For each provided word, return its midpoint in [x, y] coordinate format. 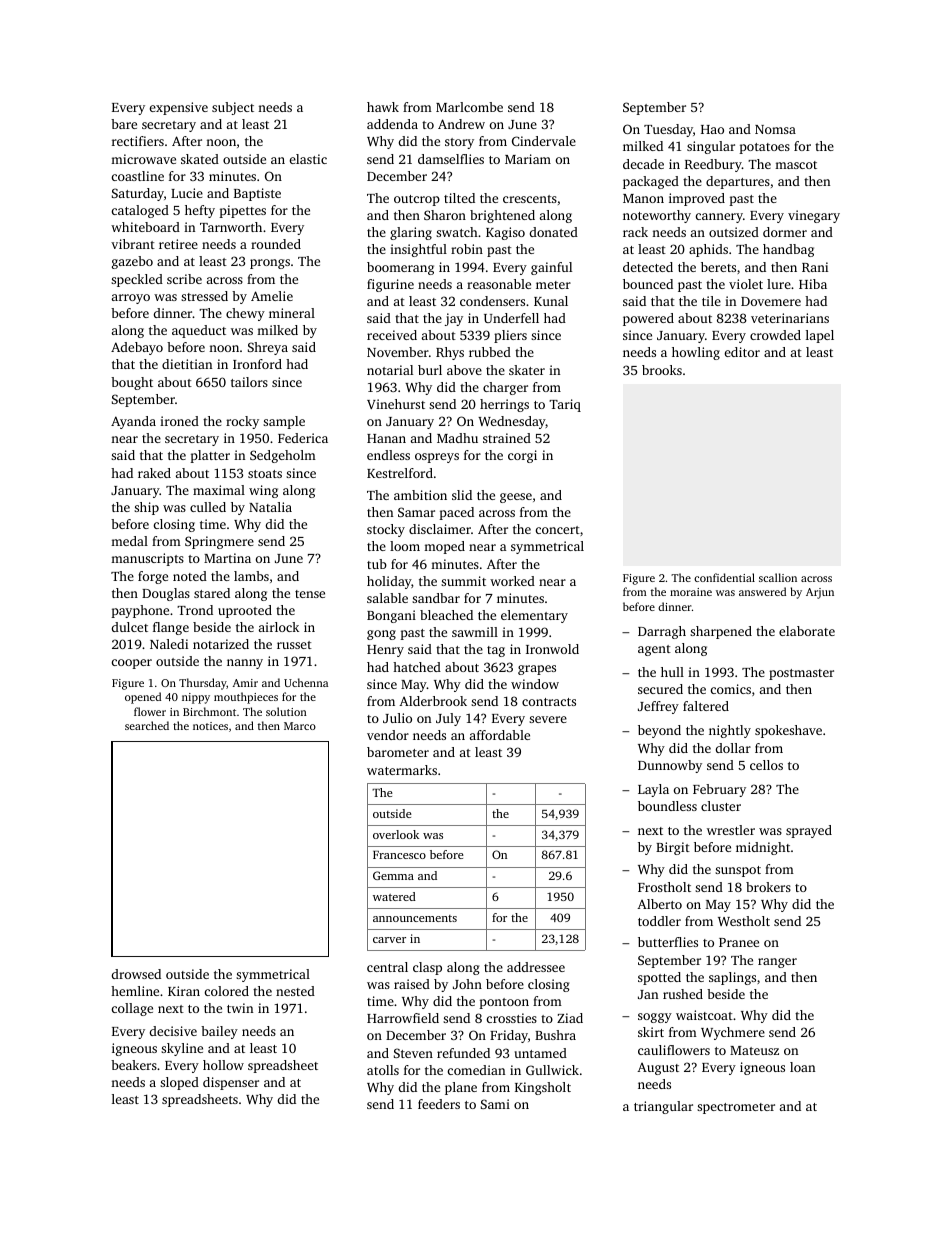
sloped [179, 1083]
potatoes [764, 148]
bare [124, 124]
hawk [383, 107]
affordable [500, 735]
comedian [476, 1070]
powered [648, 319]
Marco [300, 726]
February [719, 790]
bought [132, 383]
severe [548, 719]
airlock [279, 627]
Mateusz [754, 1050]
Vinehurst [396, 404]
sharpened [721, 632]
